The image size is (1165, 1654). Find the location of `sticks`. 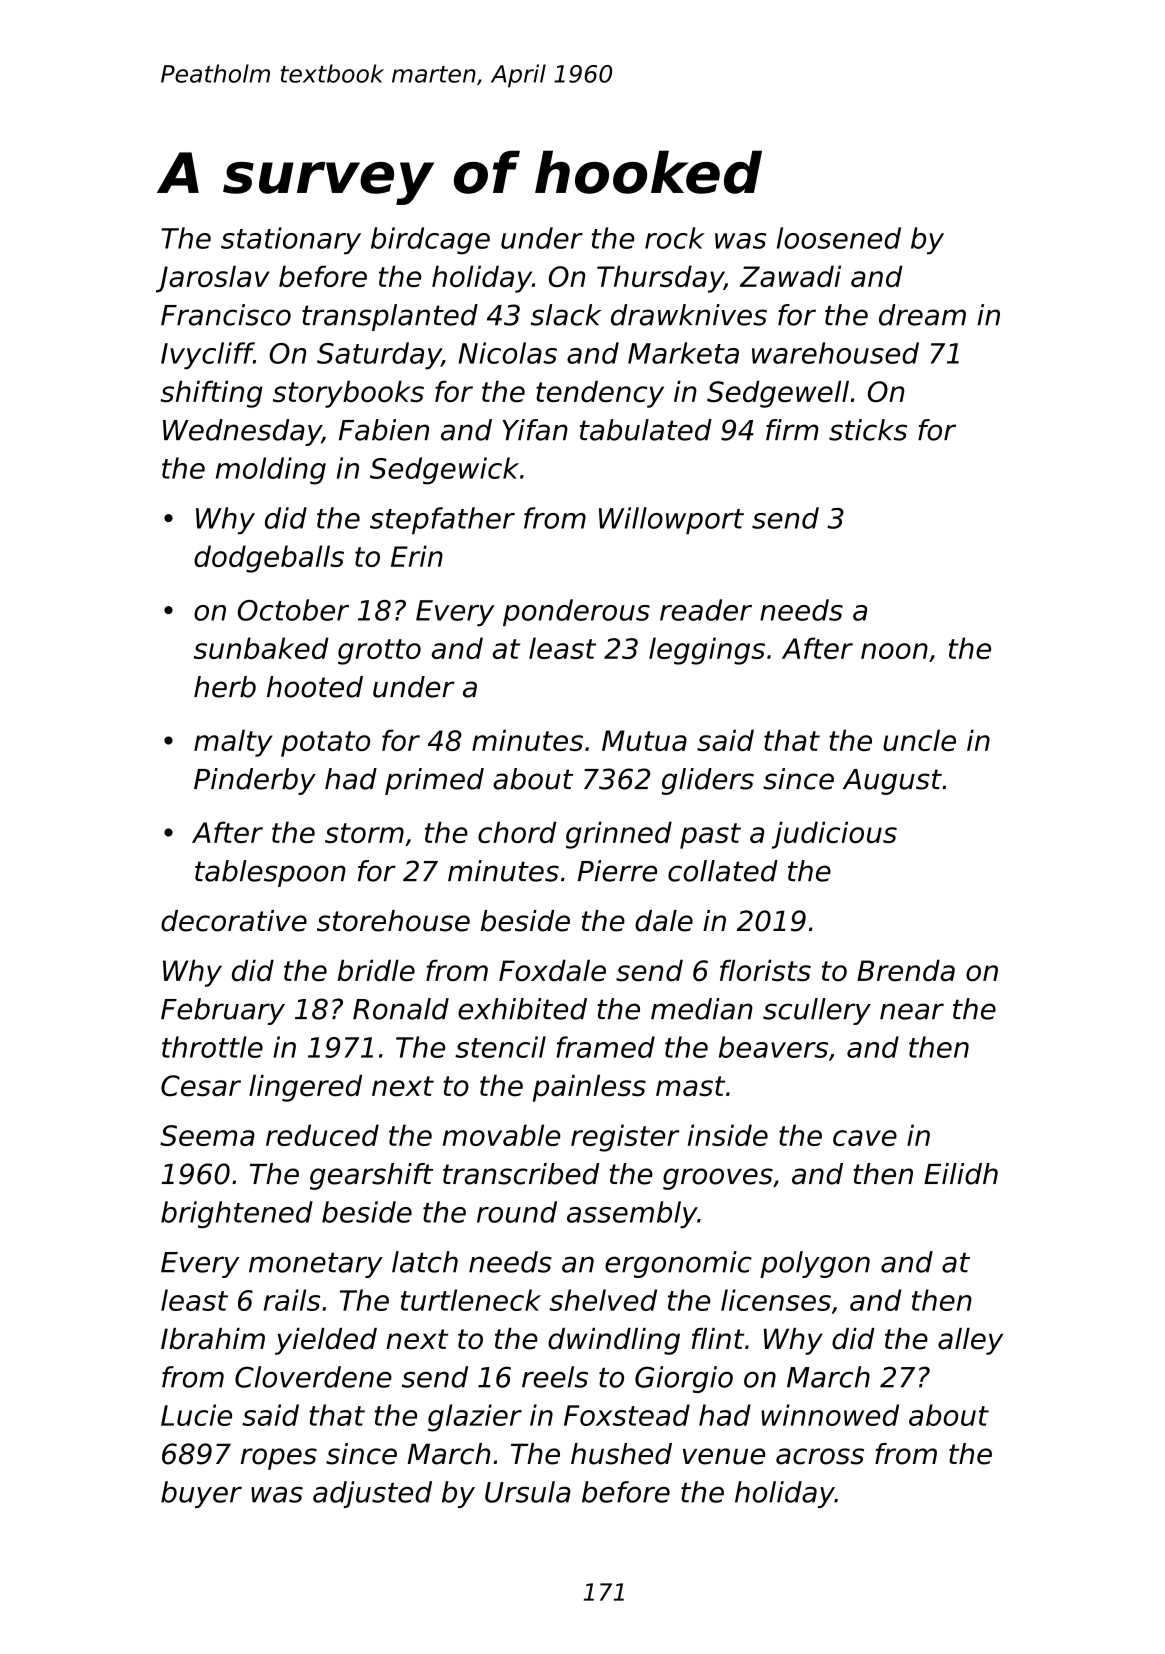

sticks is located at coordinates (868, 430).
